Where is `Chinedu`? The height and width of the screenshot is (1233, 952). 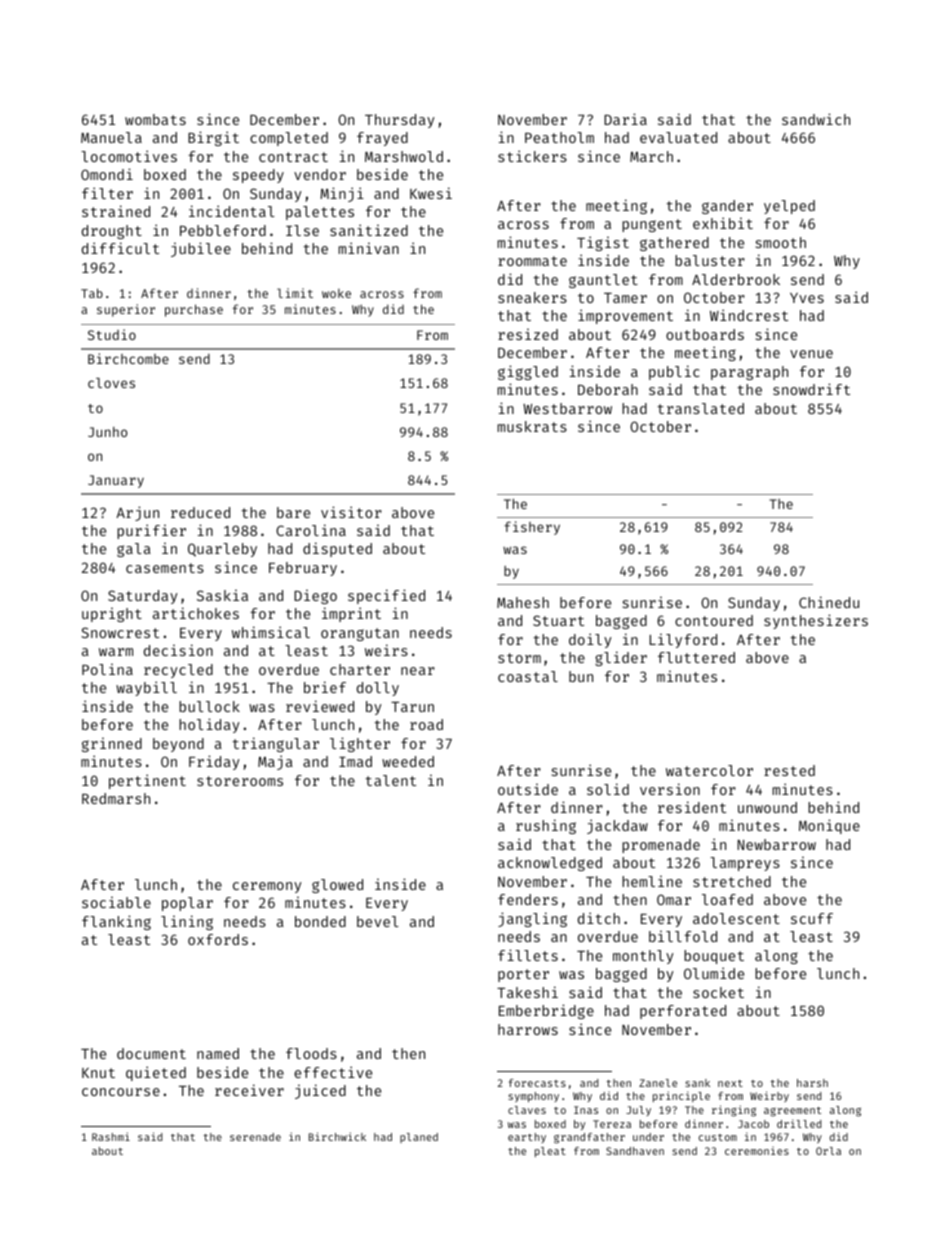
Chinedu is located at coordinates (829, 602).
